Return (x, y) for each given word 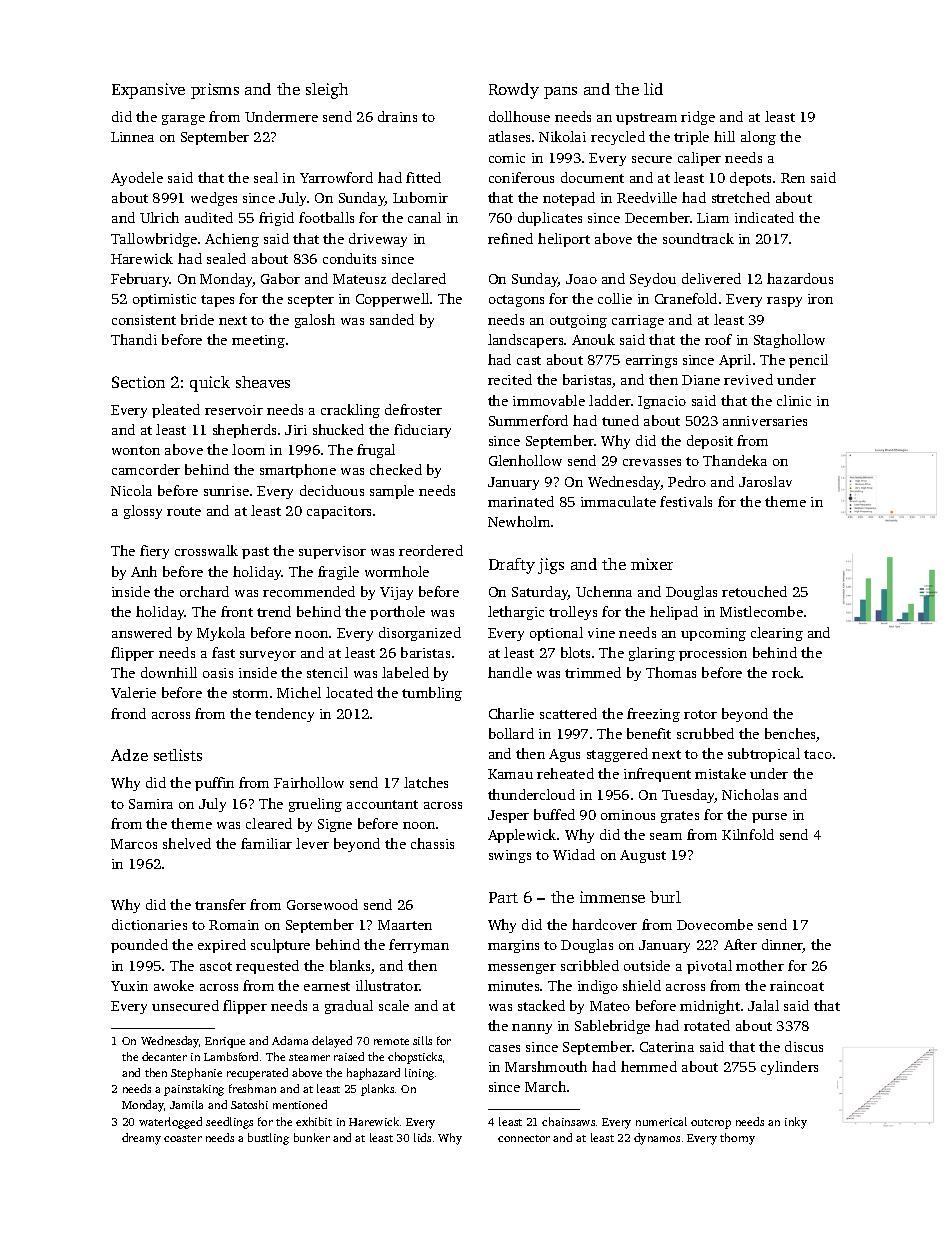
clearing (777, 634)
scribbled (590, 965)
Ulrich (159, 217)
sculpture (280, 946)
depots (750, 179)
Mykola (221, 634)
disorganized (420, 634)
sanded (392, 319)
